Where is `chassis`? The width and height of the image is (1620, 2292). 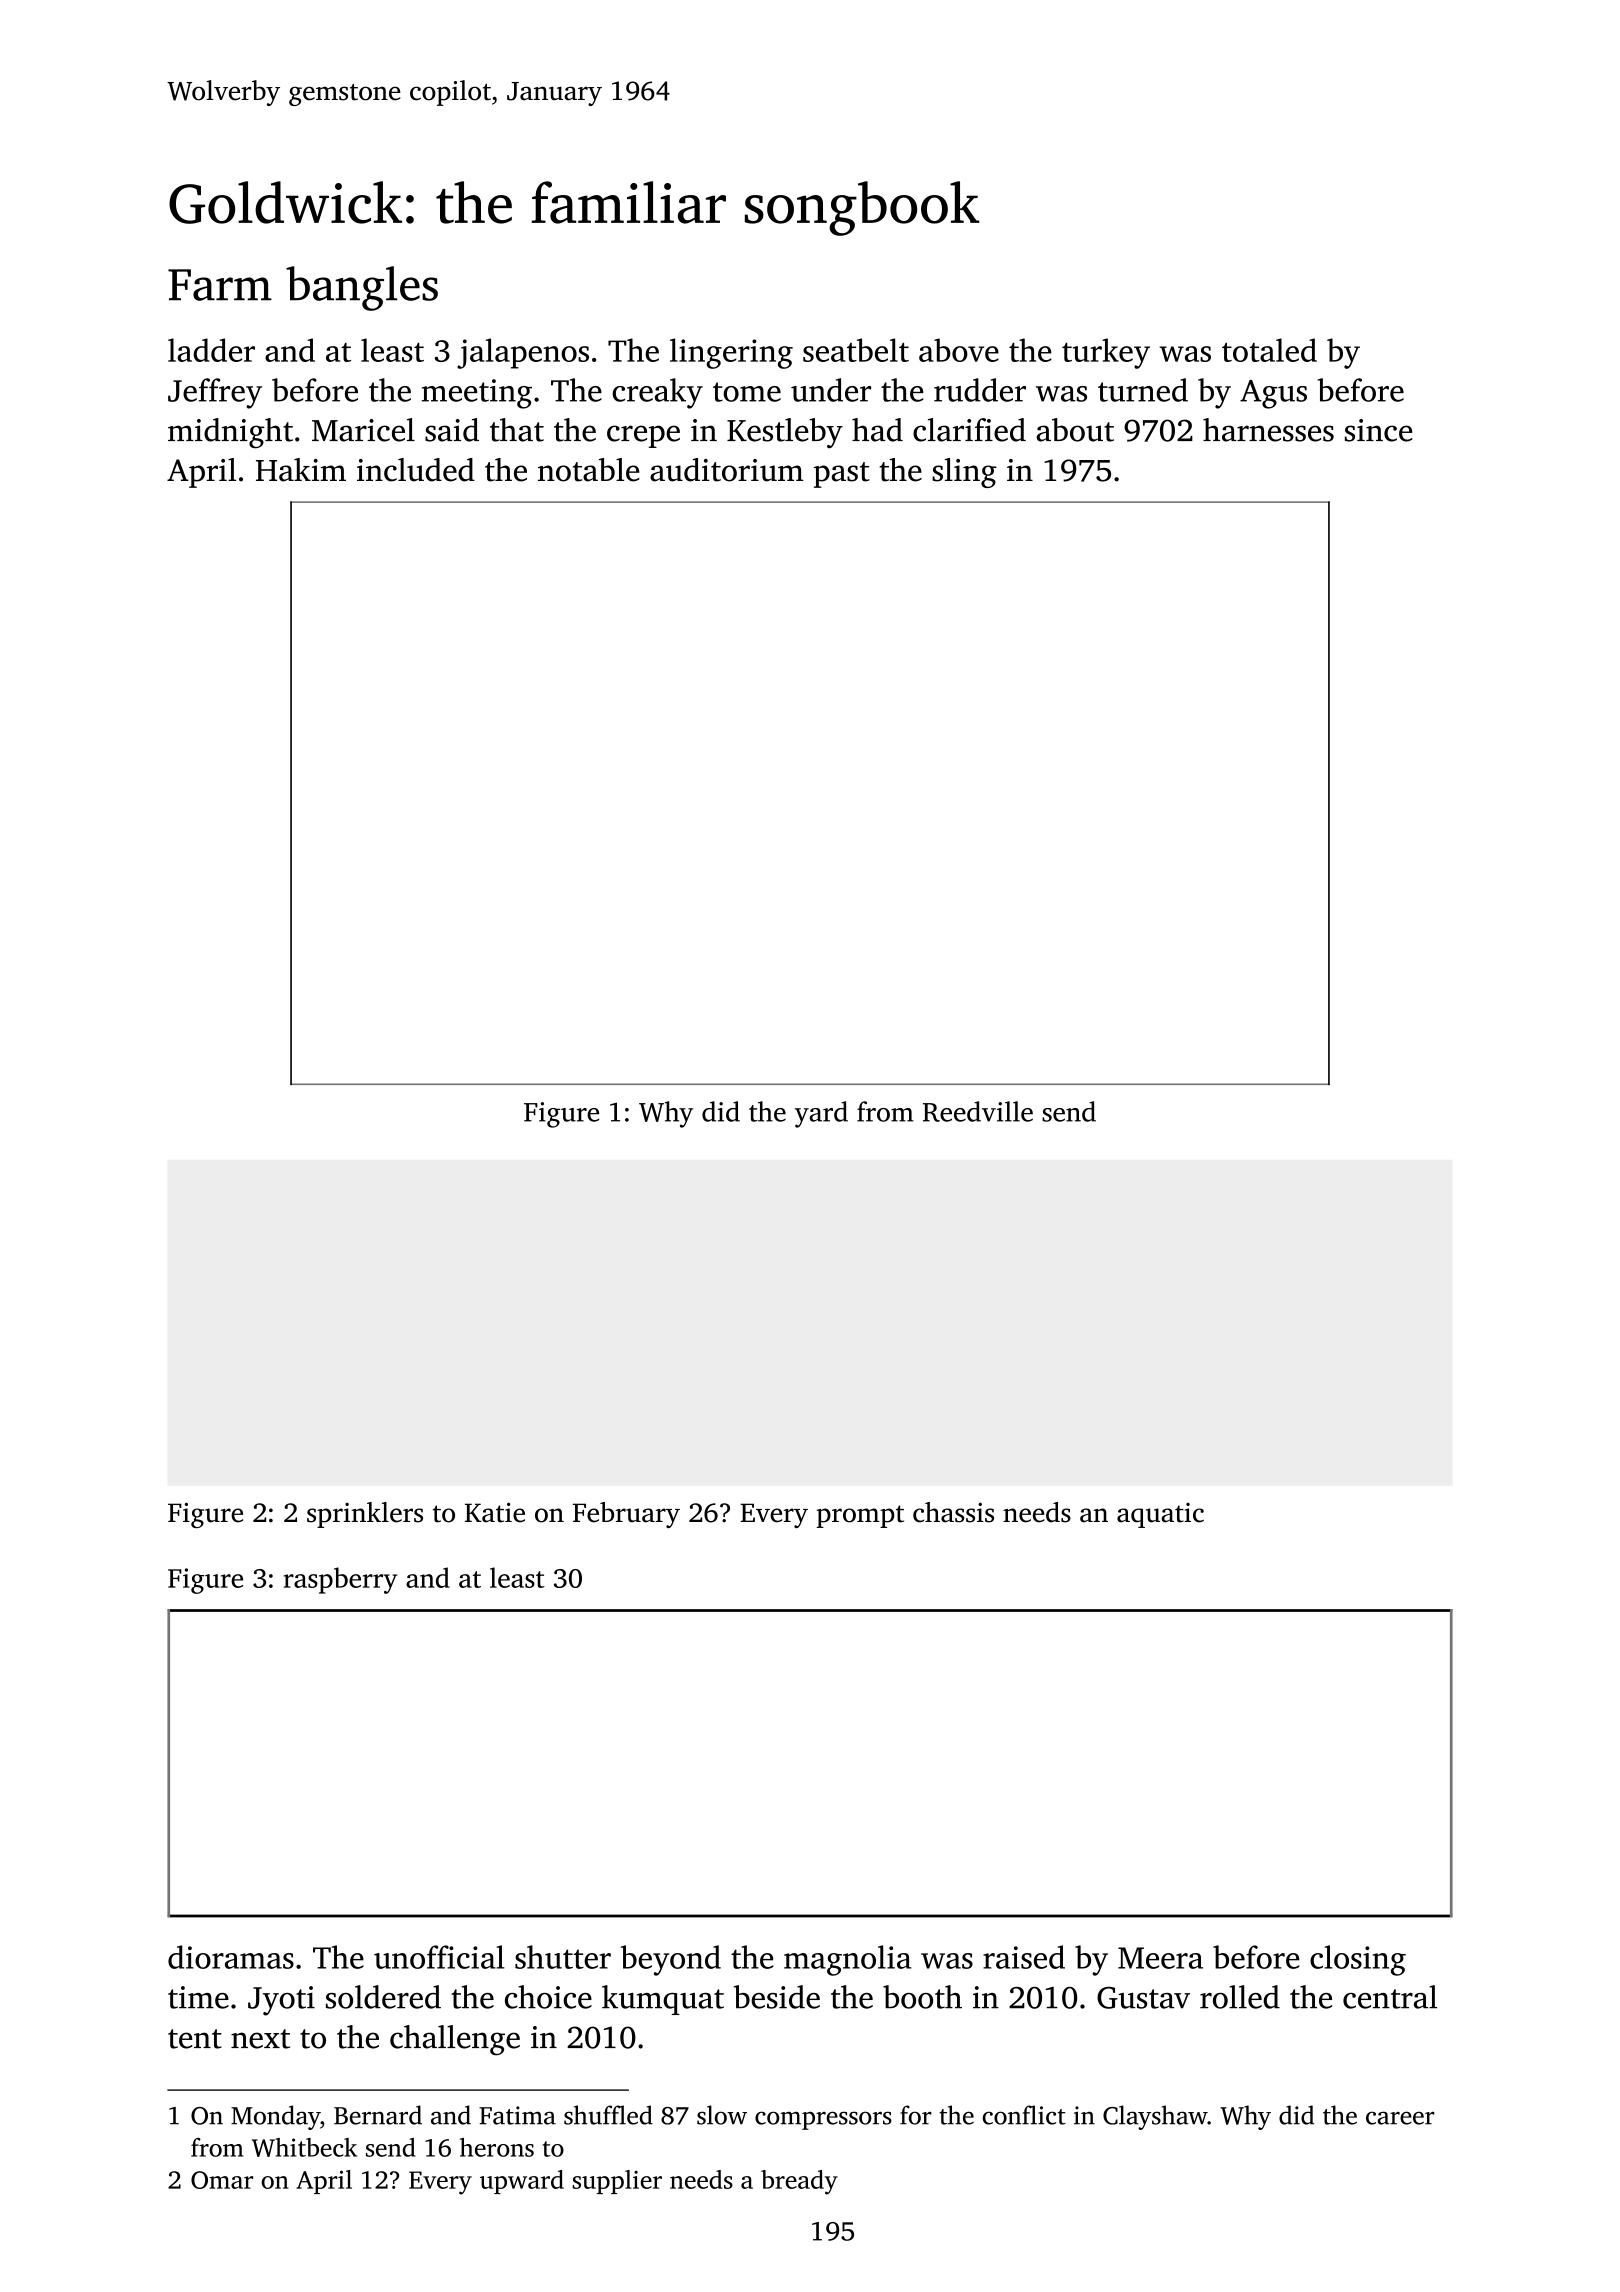
chassis is located at coordinates (953, 1512).
